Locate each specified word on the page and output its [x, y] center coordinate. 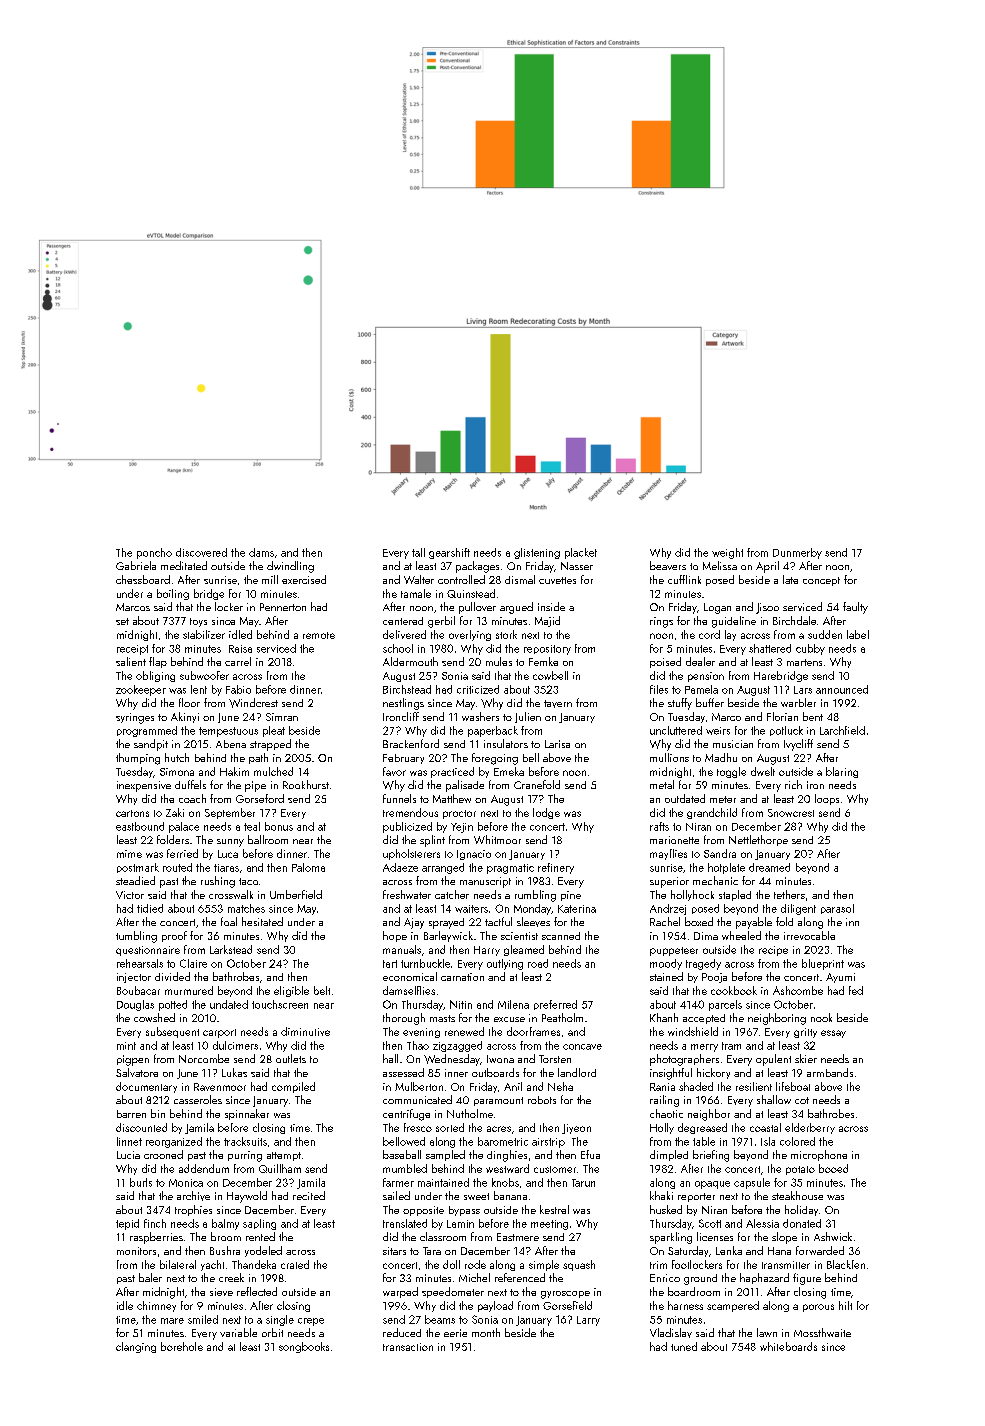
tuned [684, 1346]
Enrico [665, 1278]
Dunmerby [797, 553]
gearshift [449, 553]
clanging [136, 1347]
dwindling [290, 567]
